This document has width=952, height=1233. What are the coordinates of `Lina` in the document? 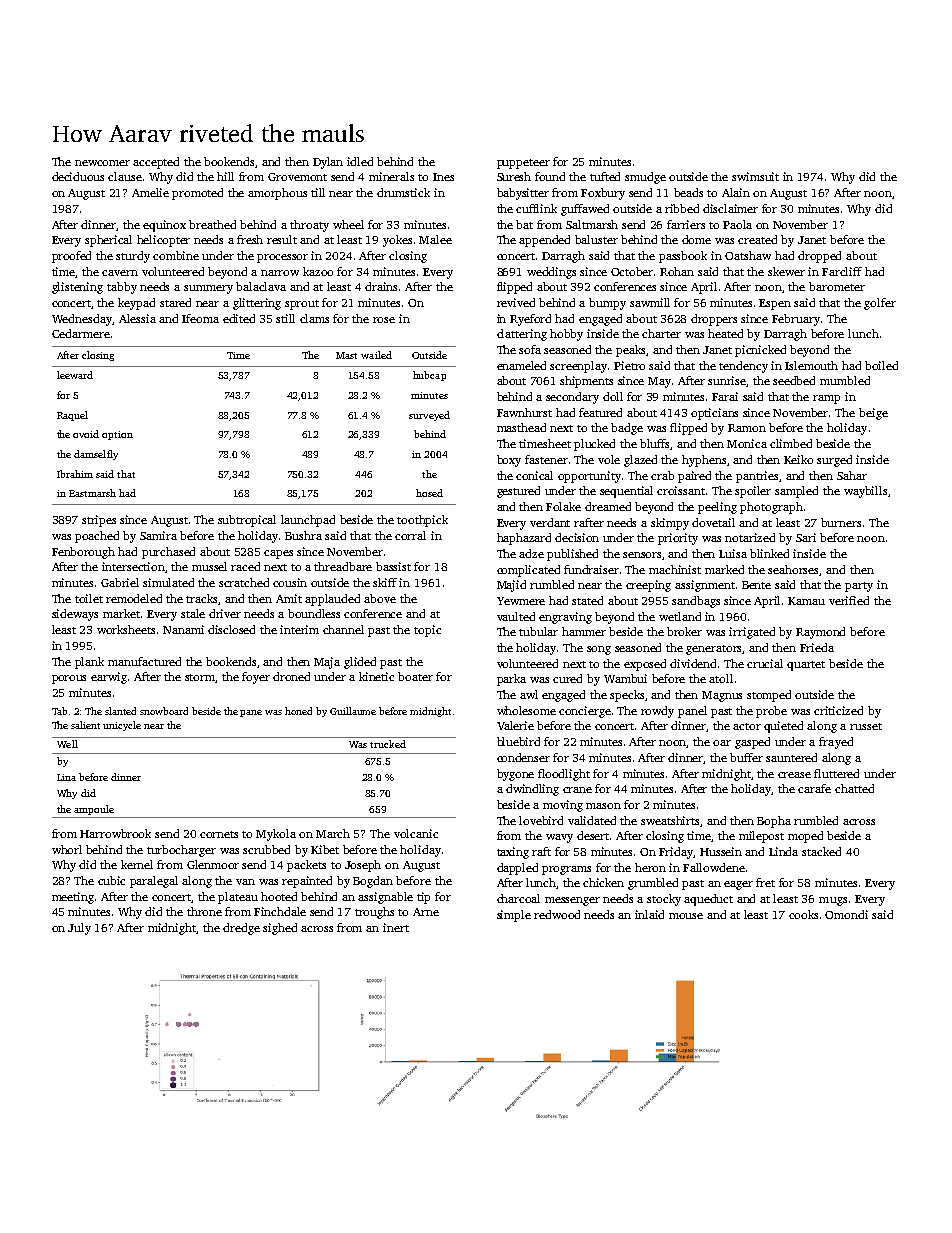 It's located at (66, 777).
